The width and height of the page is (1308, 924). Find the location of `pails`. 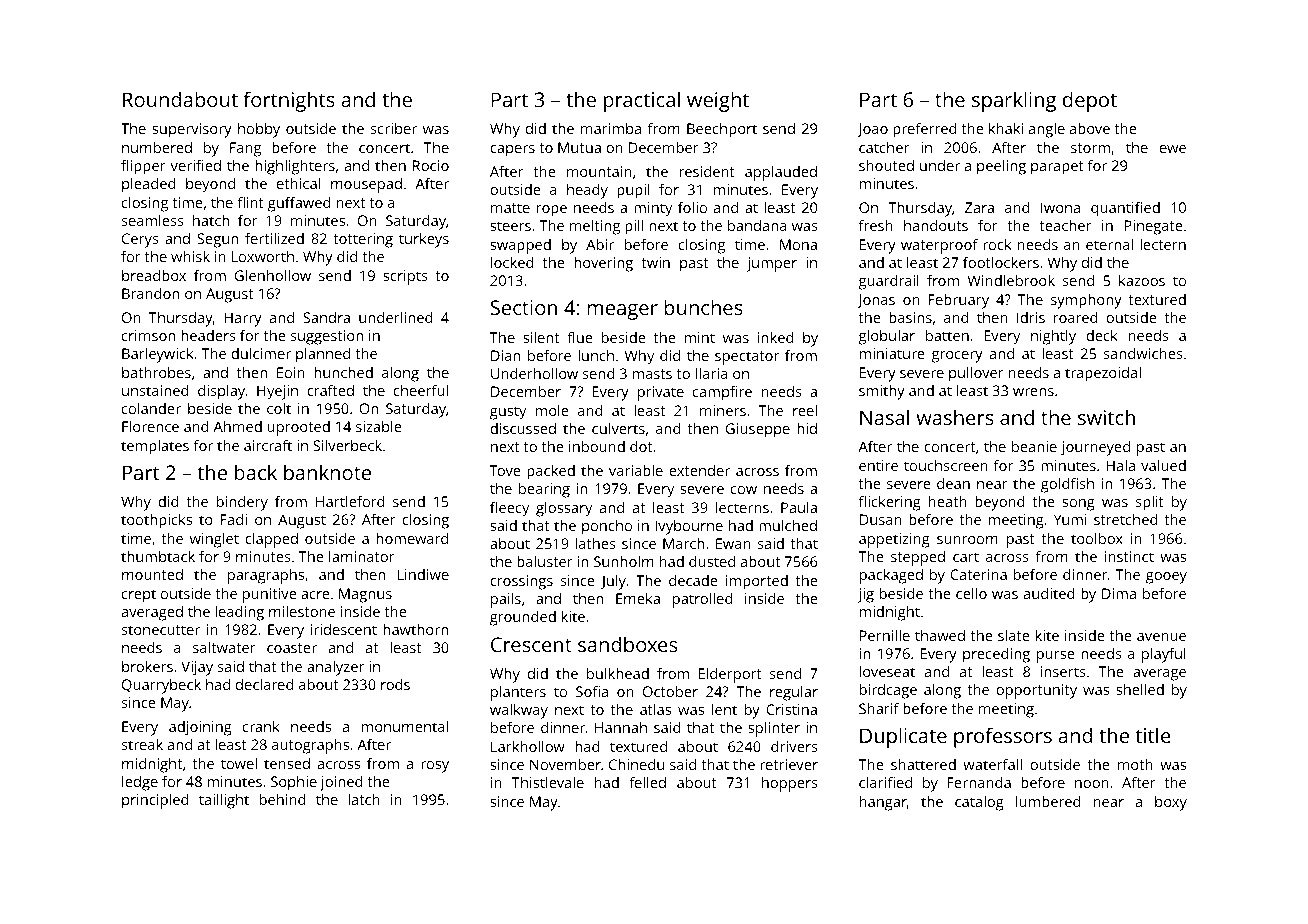

pails is located at coordinates (506, 600).
